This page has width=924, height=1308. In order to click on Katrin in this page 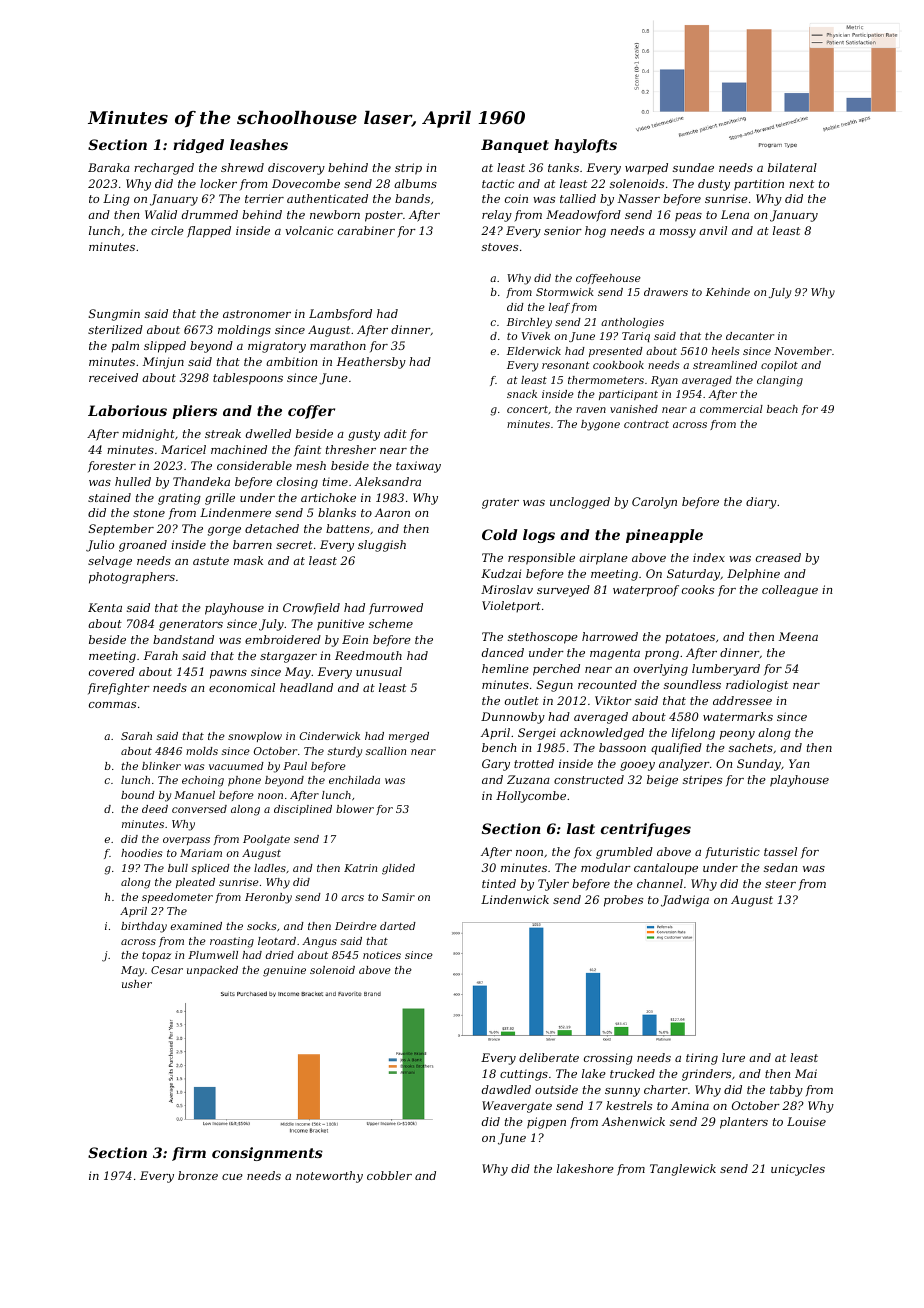, I will do `click(360, 868)`.
